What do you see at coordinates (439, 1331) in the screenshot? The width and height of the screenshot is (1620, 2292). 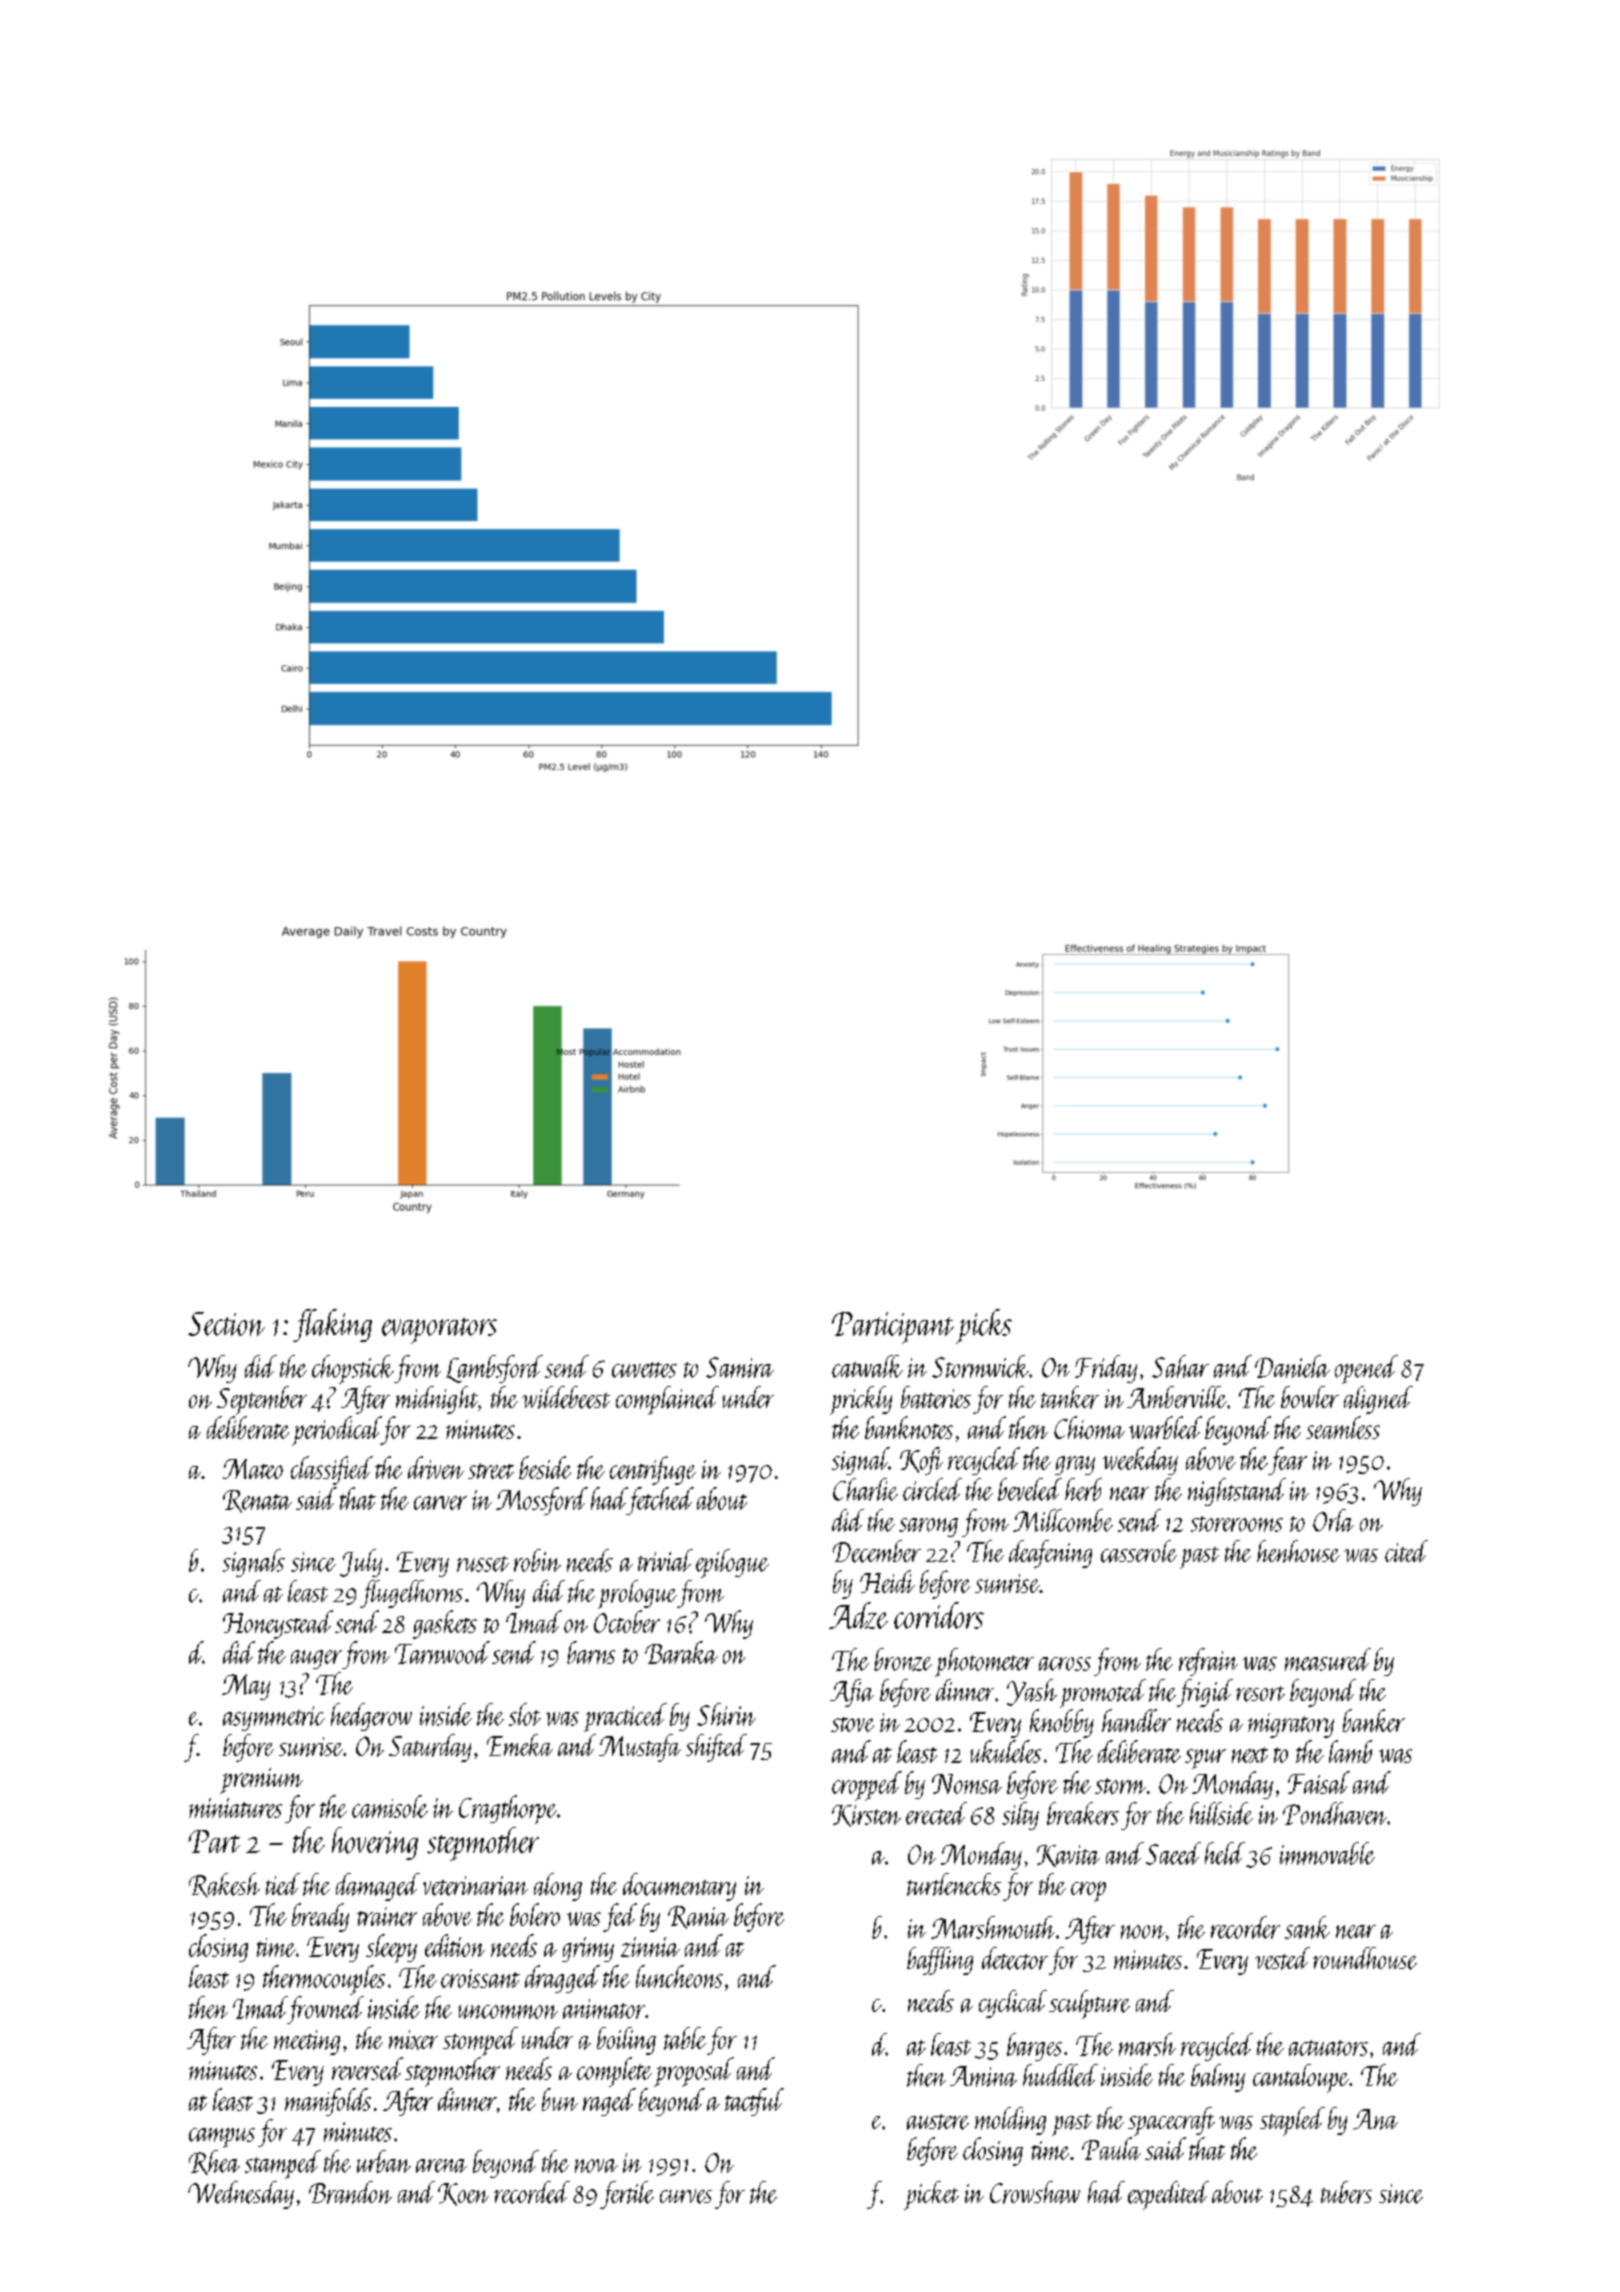 I see `evaporators` at bounding box center [439, 1331].
